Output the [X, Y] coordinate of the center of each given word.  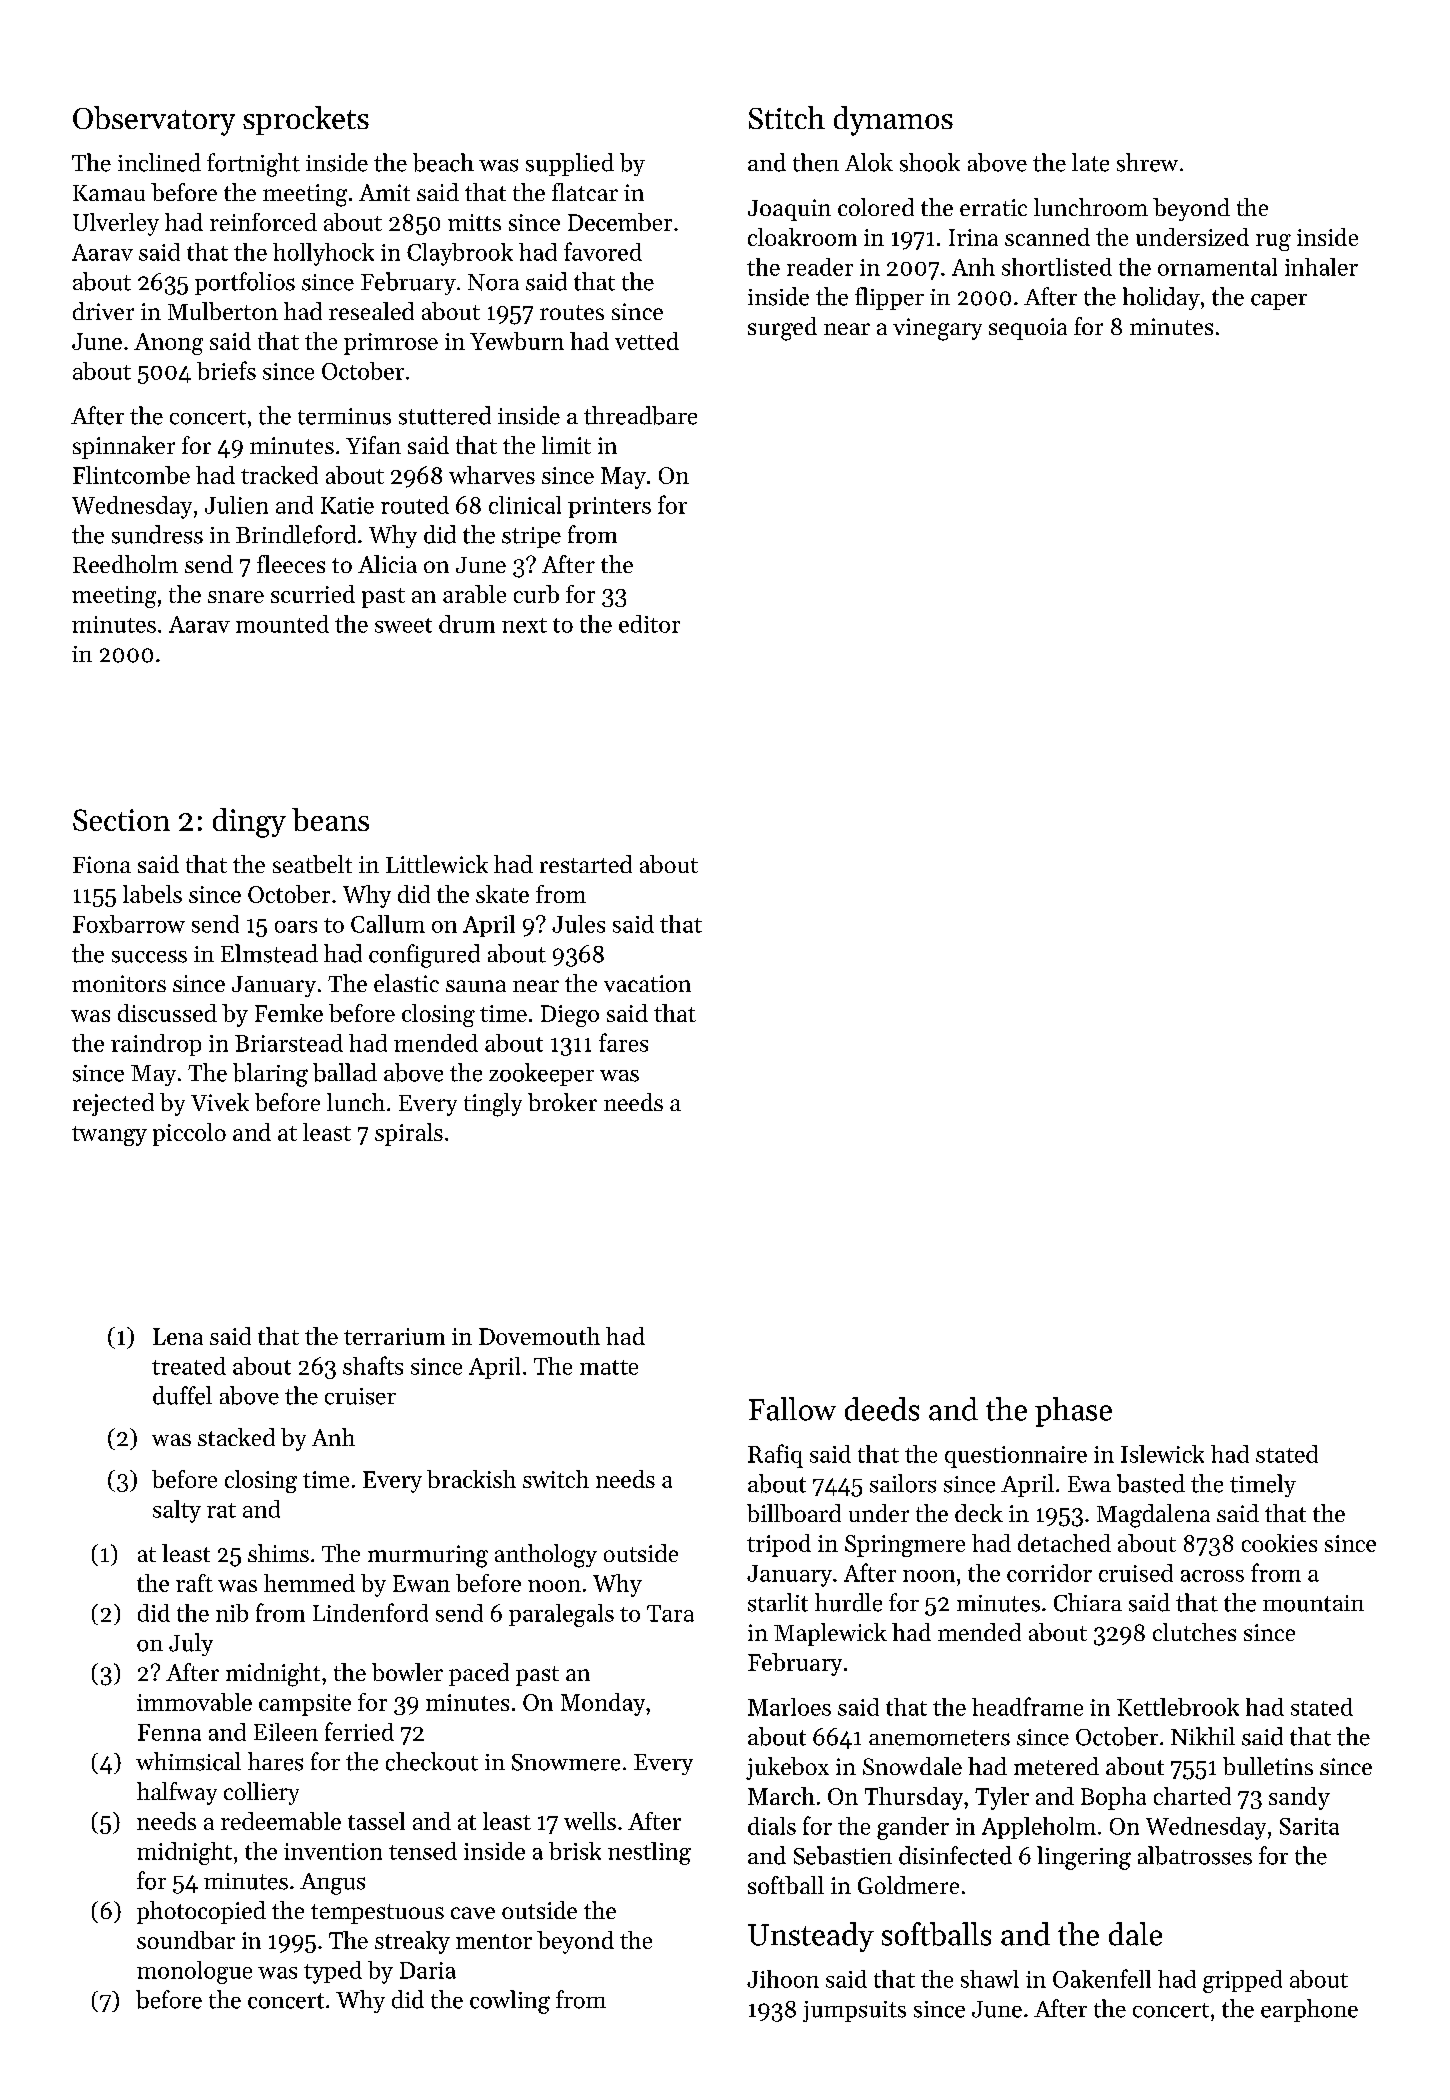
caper [1279, 302]
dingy [249, 823]
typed [333, 1972]
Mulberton [223, 311]
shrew [1147, 162]
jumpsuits [854, 2011]
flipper [889, 298]
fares [623, 1042]
